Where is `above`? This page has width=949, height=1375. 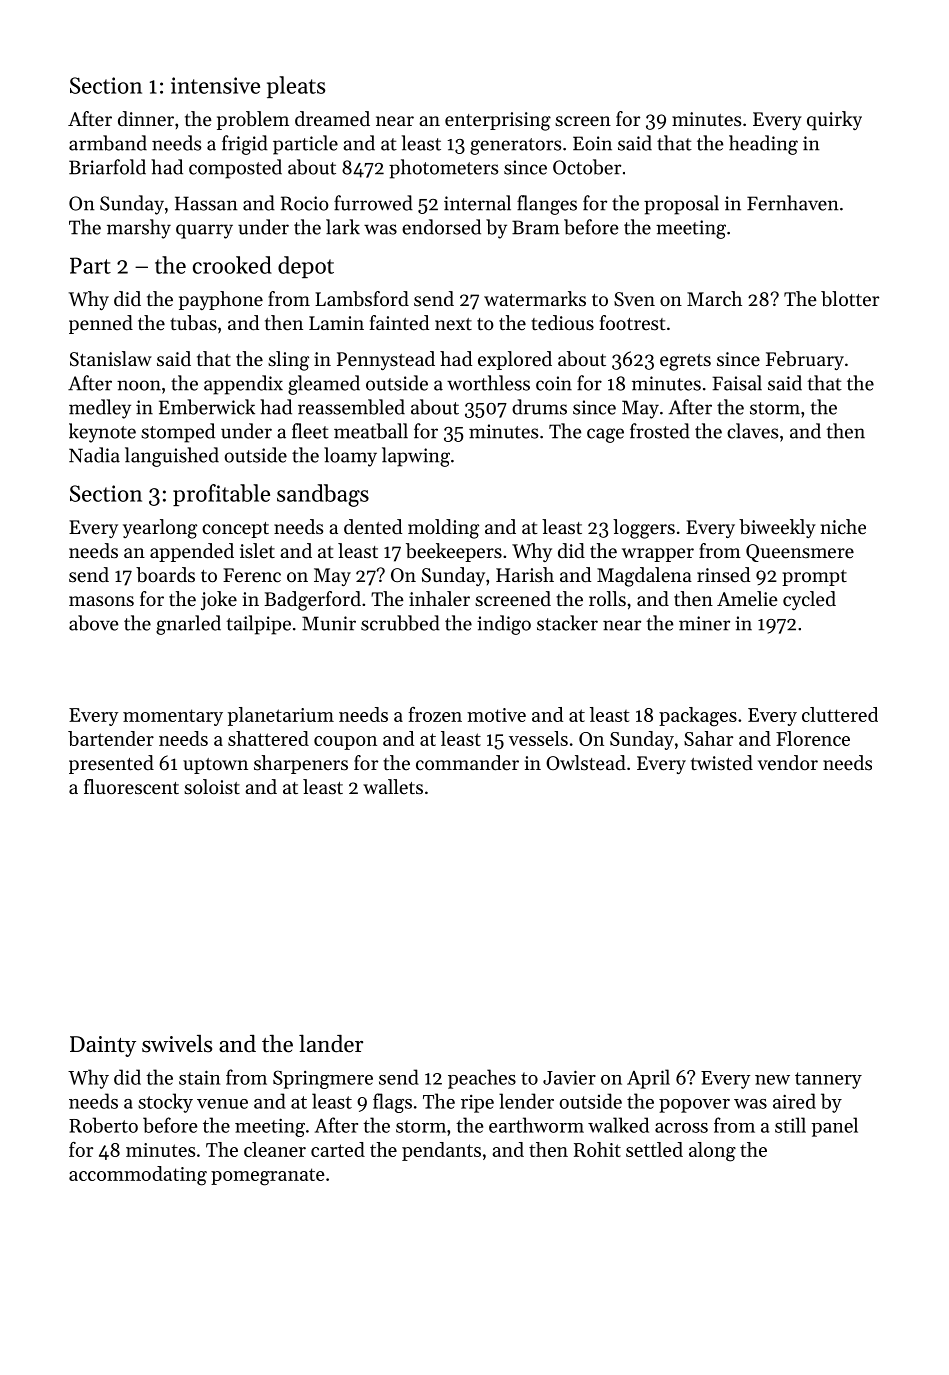
above is located at coordinates (94, 623).
